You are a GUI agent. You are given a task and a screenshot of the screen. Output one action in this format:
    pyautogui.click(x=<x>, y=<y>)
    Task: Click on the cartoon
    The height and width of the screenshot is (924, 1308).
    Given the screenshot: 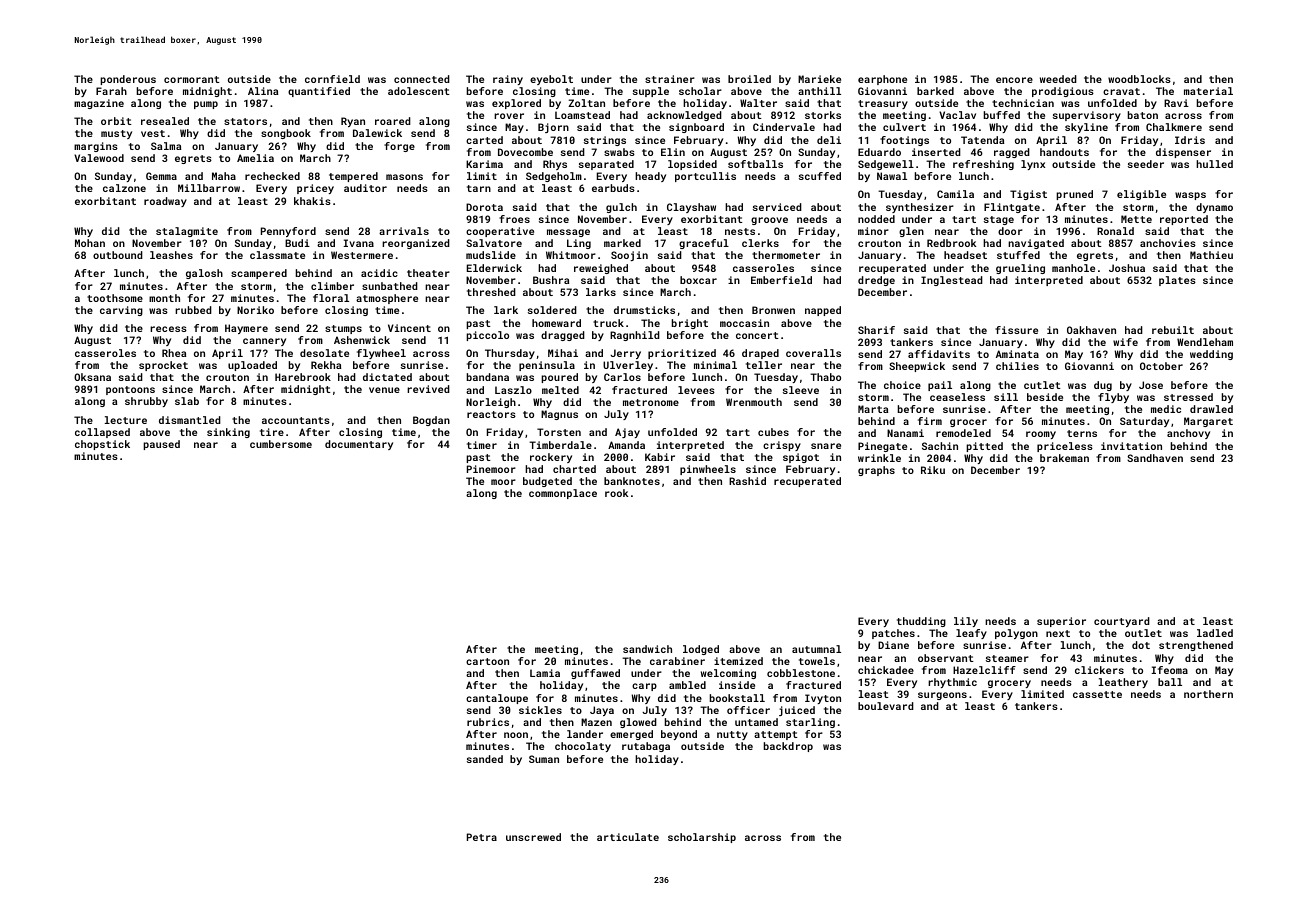 What is the action you would take?
    pyautogui.click(x=487, y=661)
